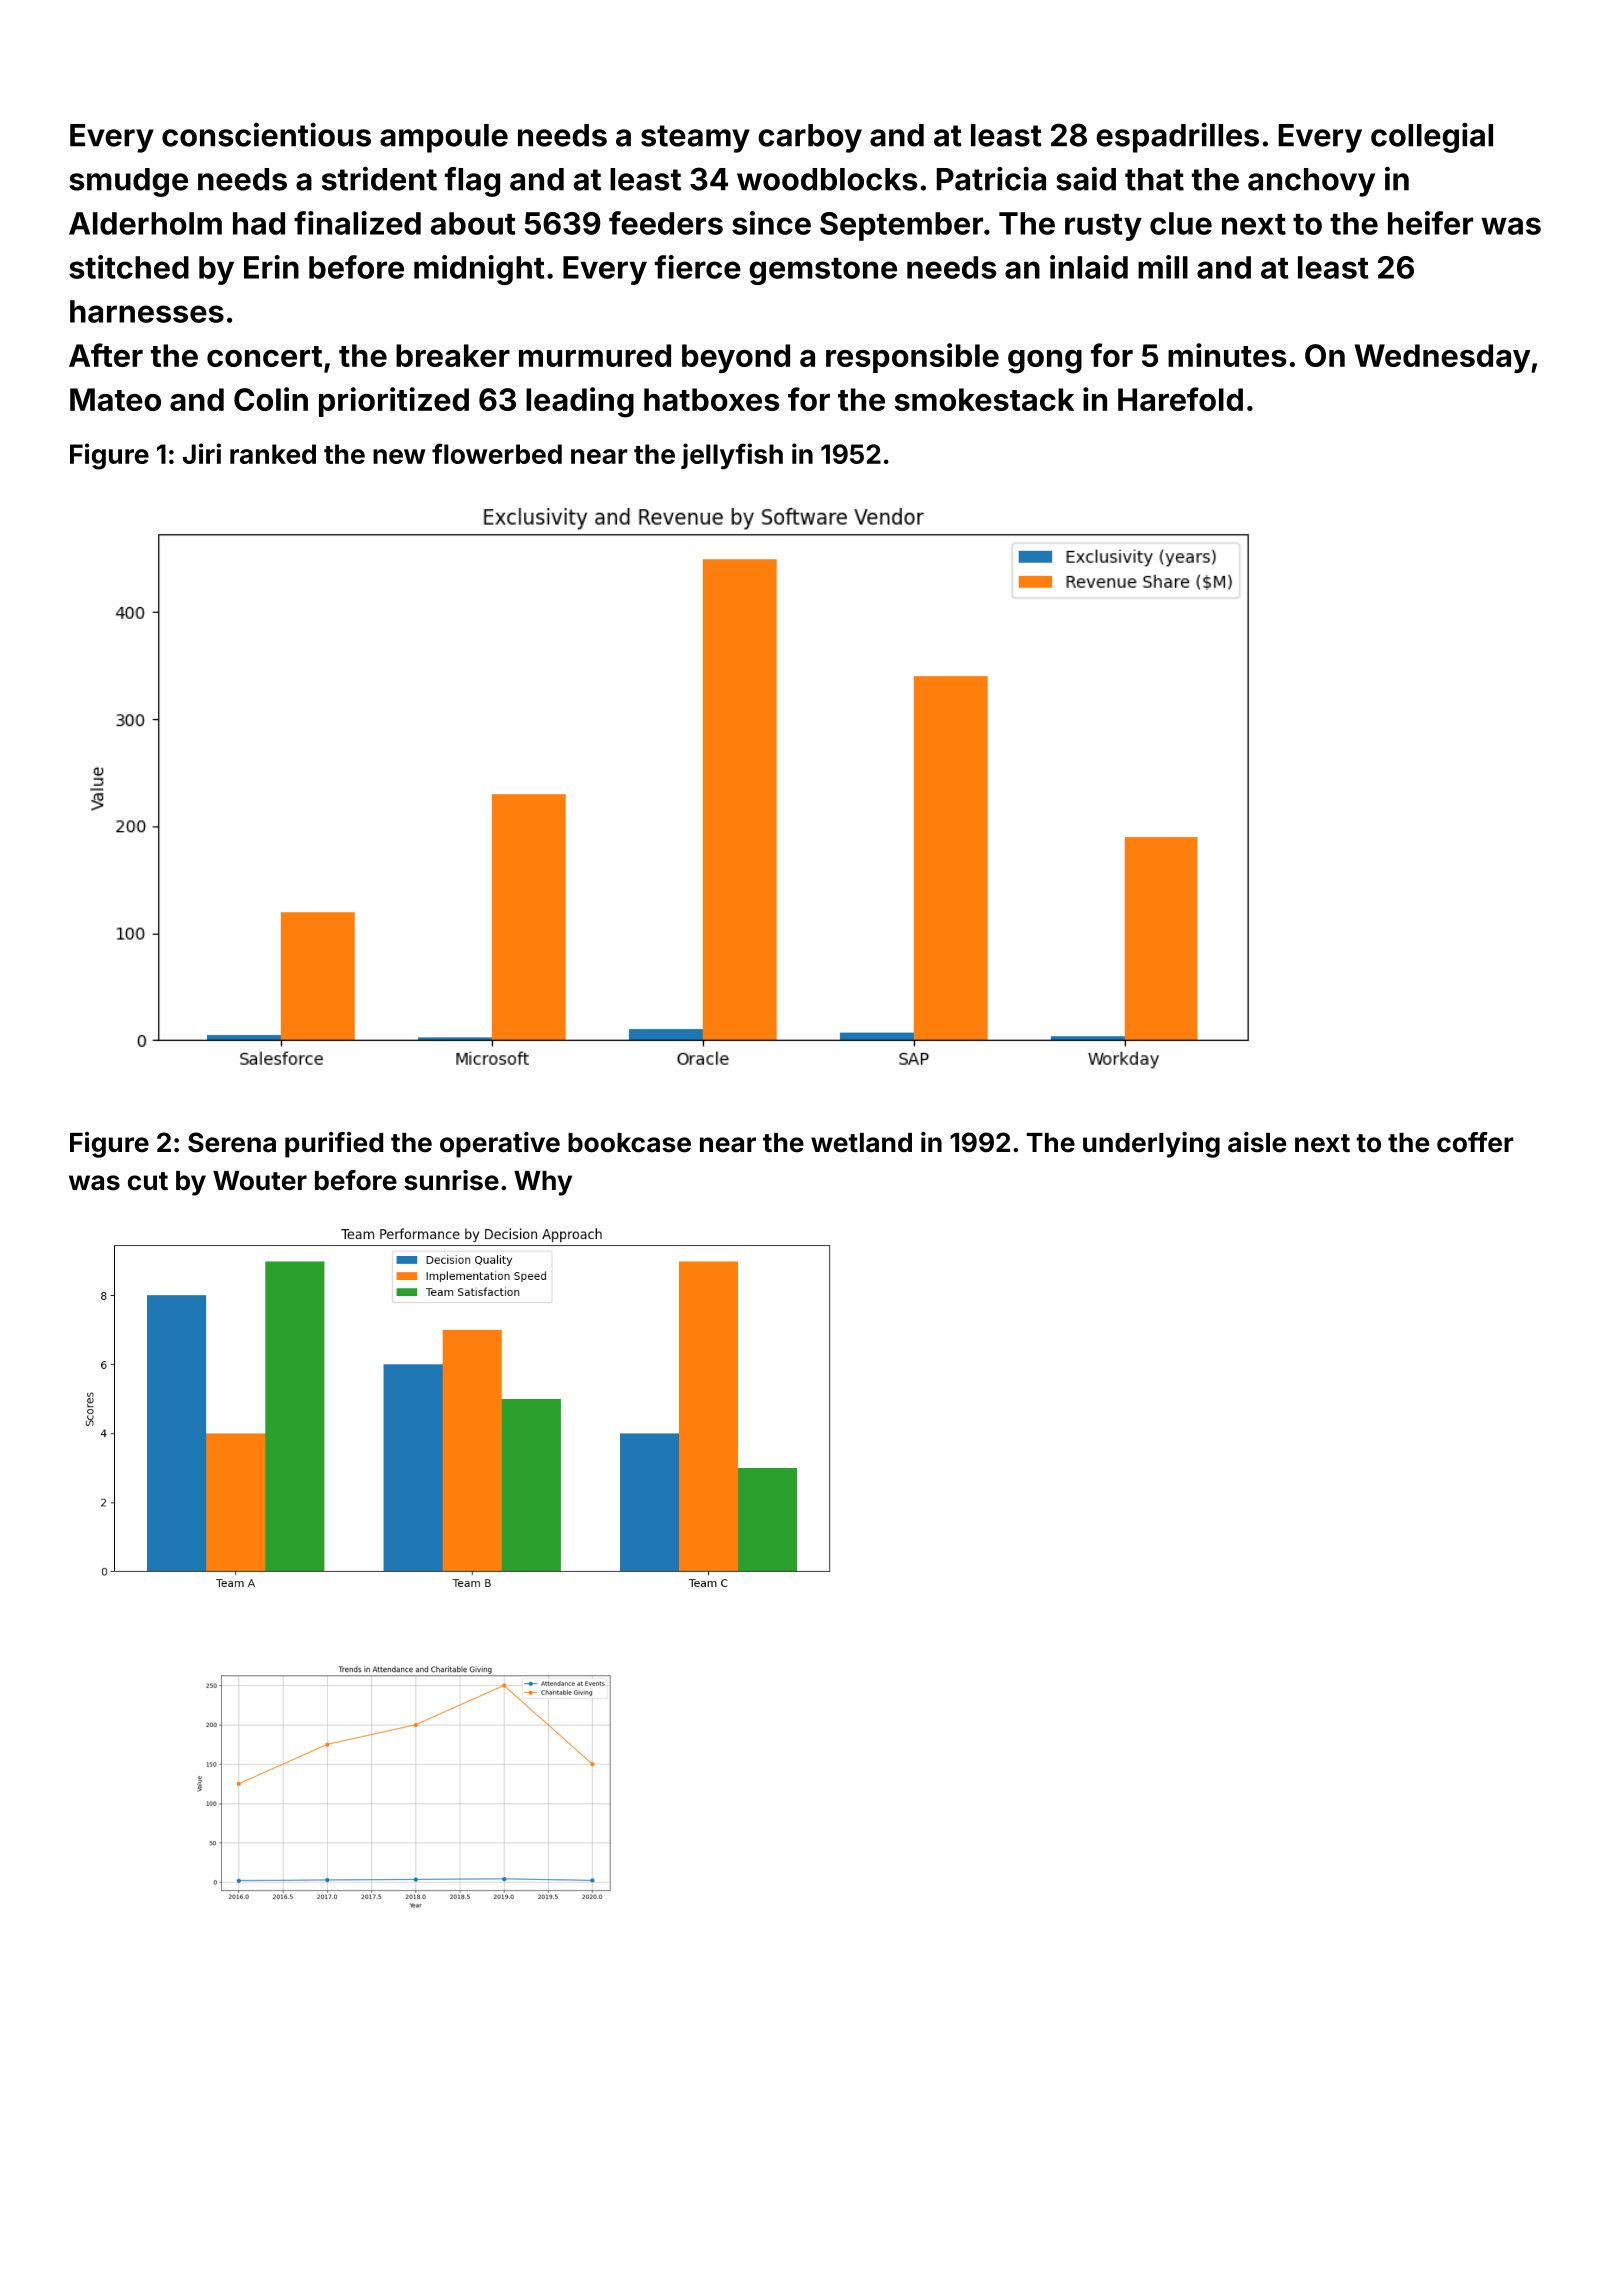 This document has height=2292, width=1620. Describe the element at coordinates (334, 1145) in the document. I see `purified` at that location.
